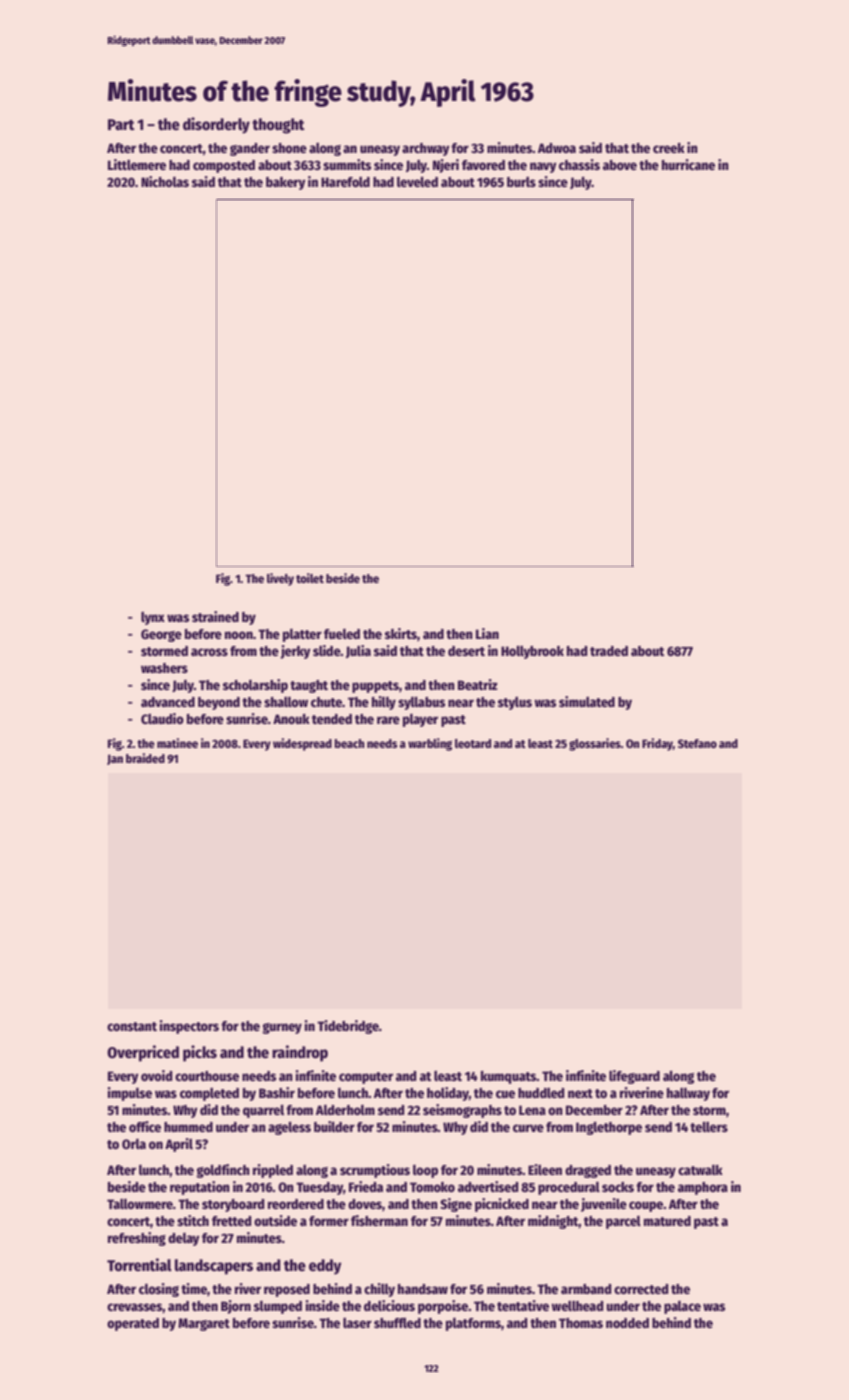 This screenshot has height=1400, width=849. Describe the element at coordinates (669, 148) in the screenshot. I see `creek` at that location.
